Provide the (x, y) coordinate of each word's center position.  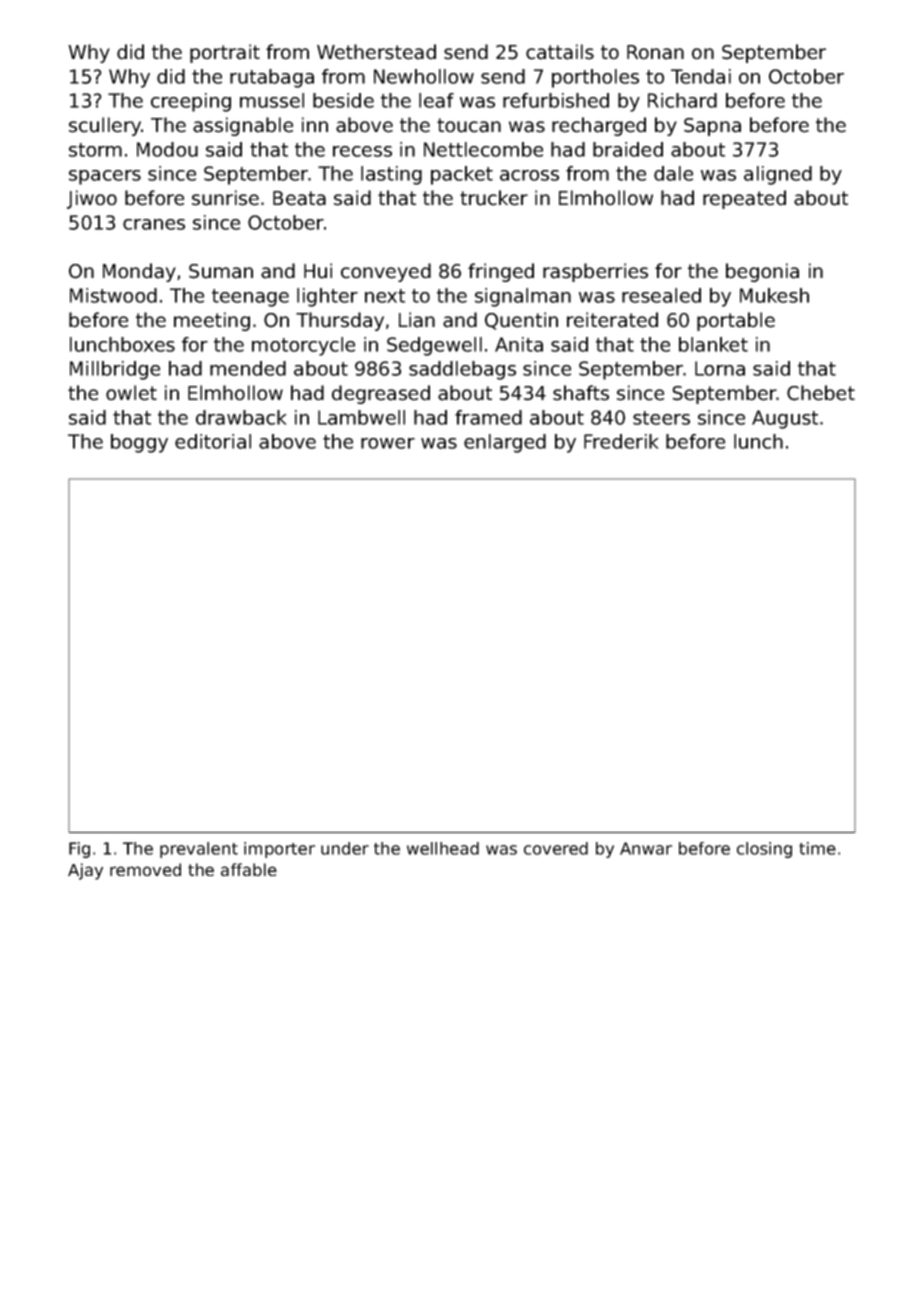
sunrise (225, 198)
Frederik (621, 441)
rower (388, 443)
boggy (139, 443)
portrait (225, 53)
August (785, 419)
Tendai (701, 76)
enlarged (505, 443)
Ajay (85, 871)
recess (362, 151)
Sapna (712, 127)
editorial (213, 441)
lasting (391, 175)
